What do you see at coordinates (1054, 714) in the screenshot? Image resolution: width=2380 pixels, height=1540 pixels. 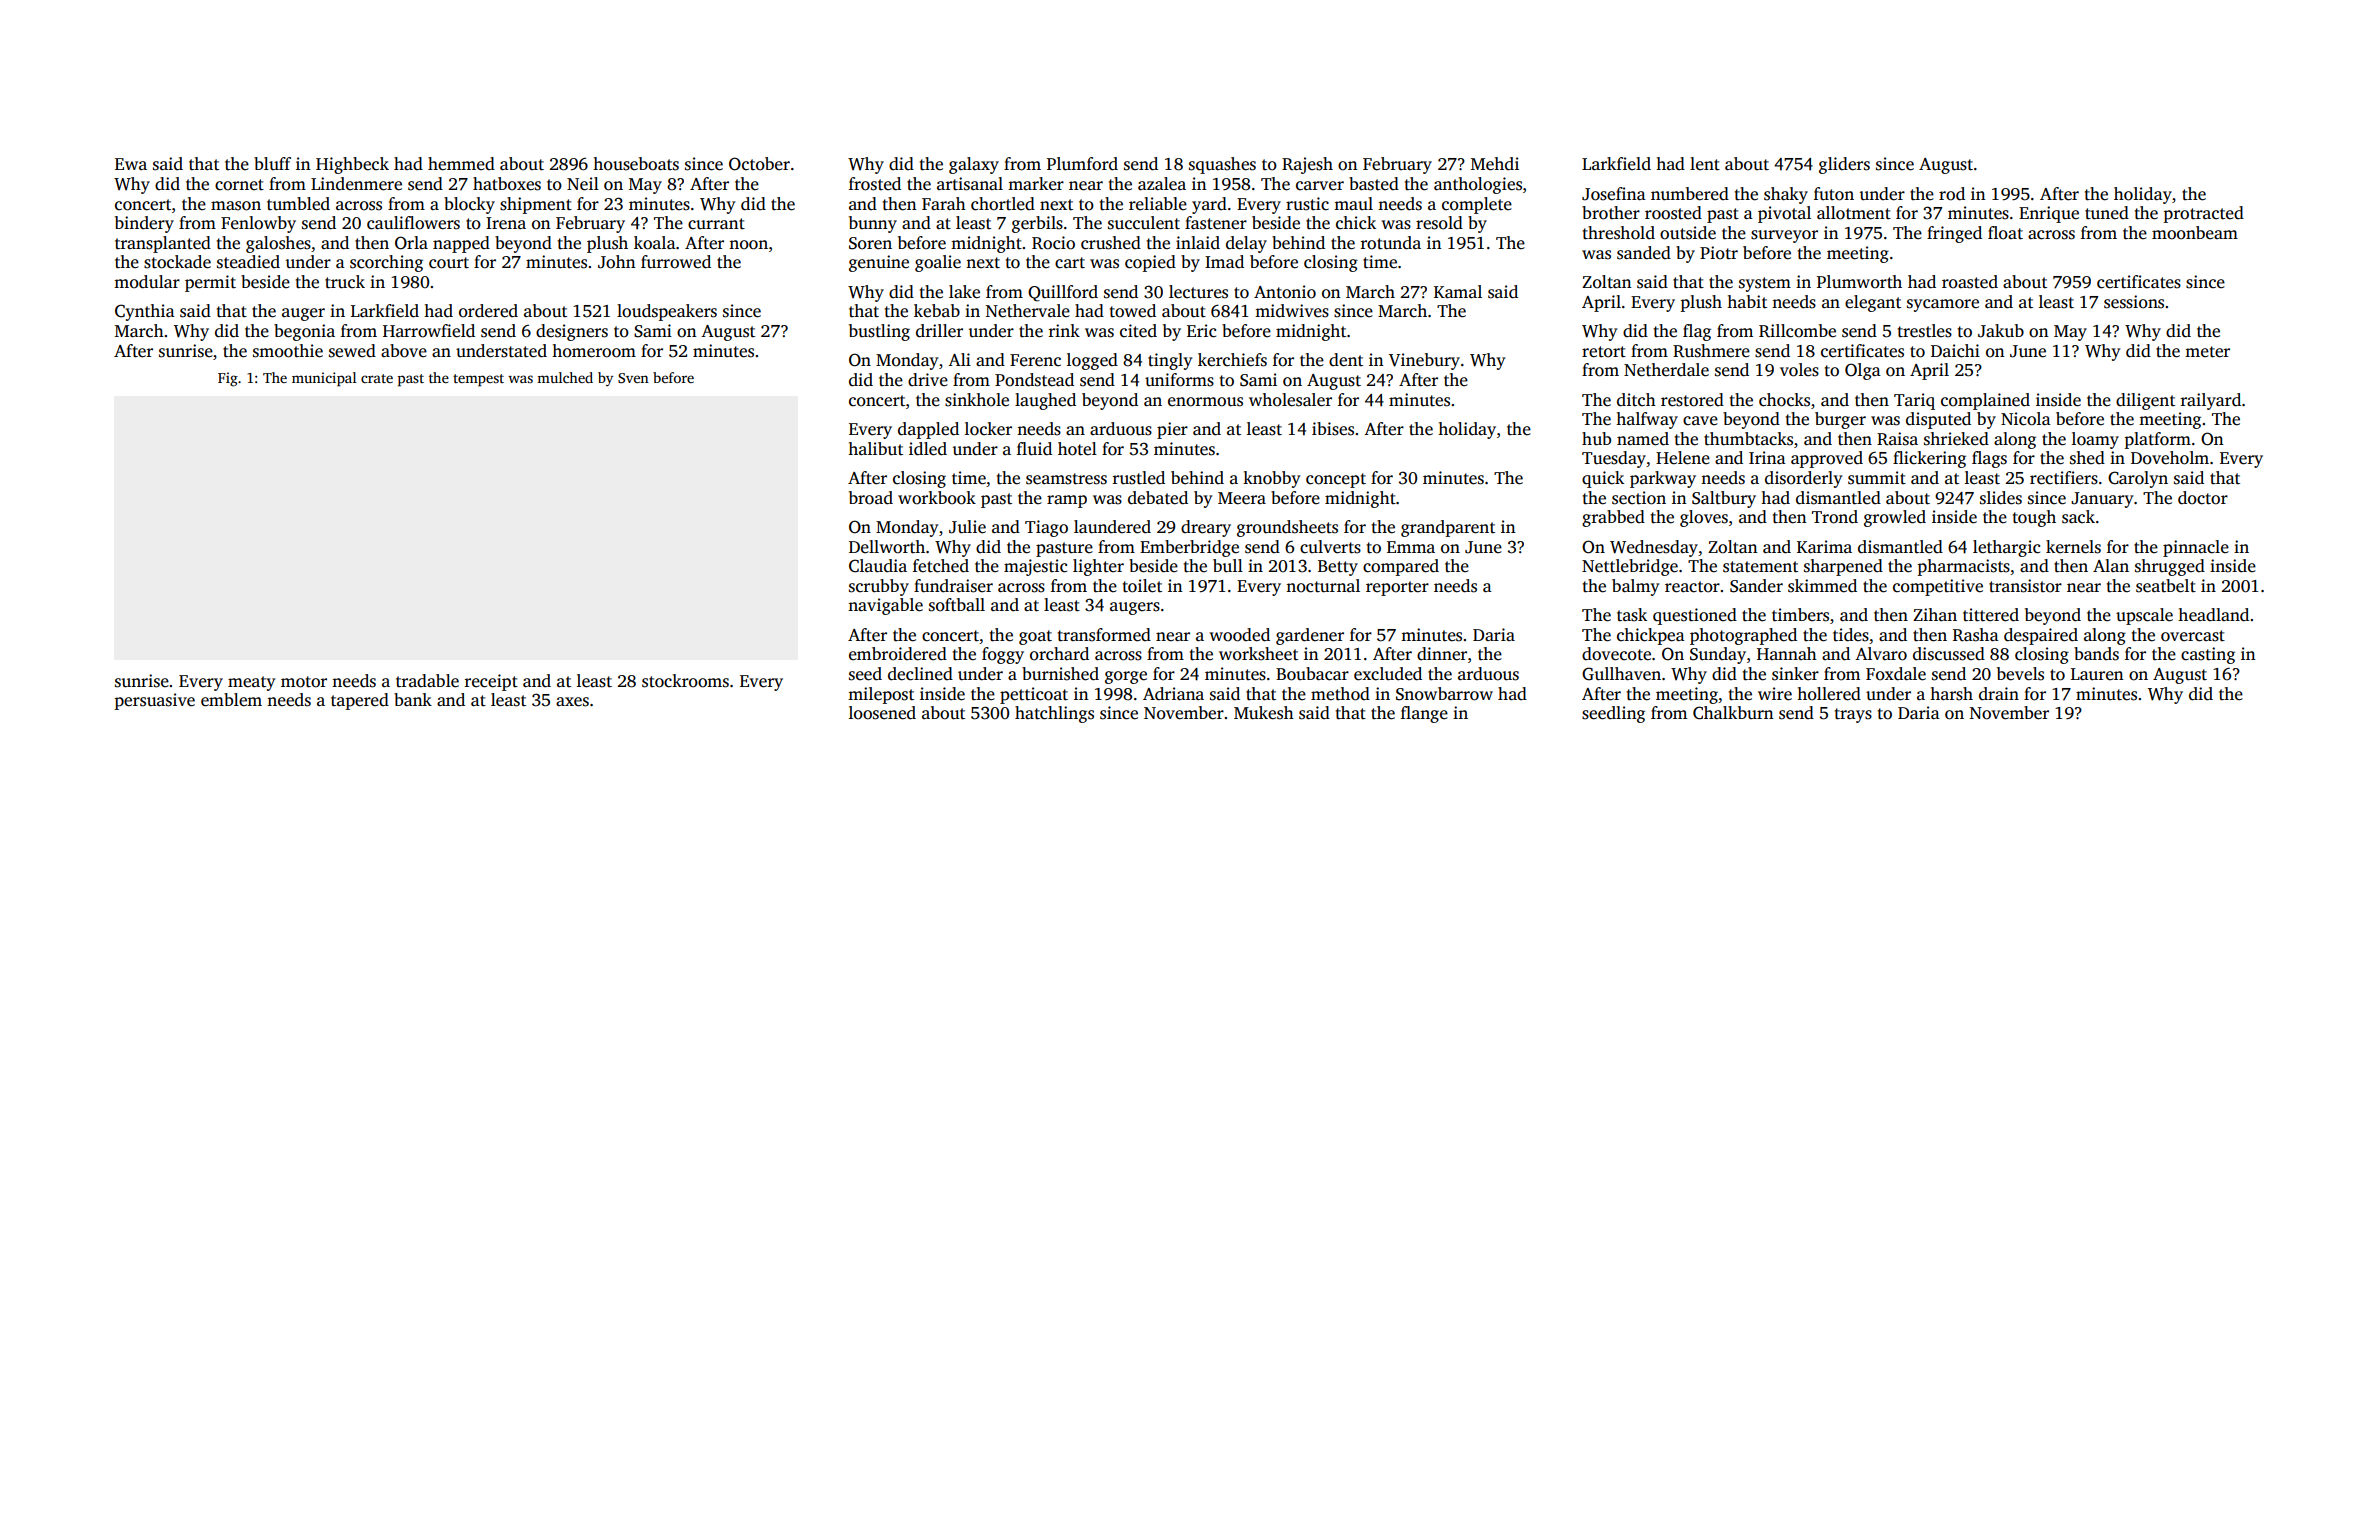 I see `hatchlings` at bounding box center [1054, 714].
